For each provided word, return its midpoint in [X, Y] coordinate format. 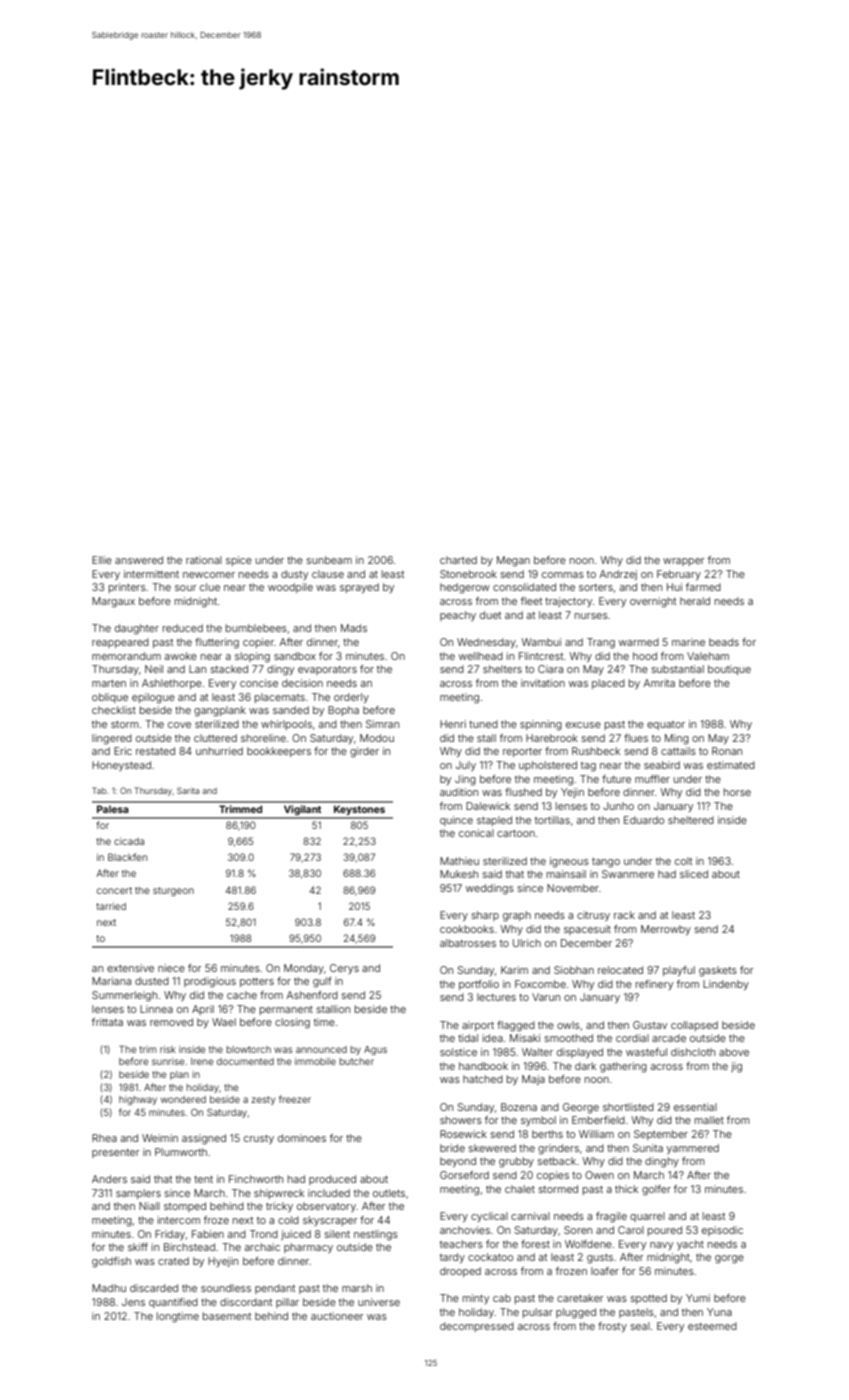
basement [227, 1316]
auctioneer [337, 1316]
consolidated [524, 587]
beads [724, 642]
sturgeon [173, 891]
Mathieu [459, 861]
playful [679, 971]
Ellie [102, 560]
